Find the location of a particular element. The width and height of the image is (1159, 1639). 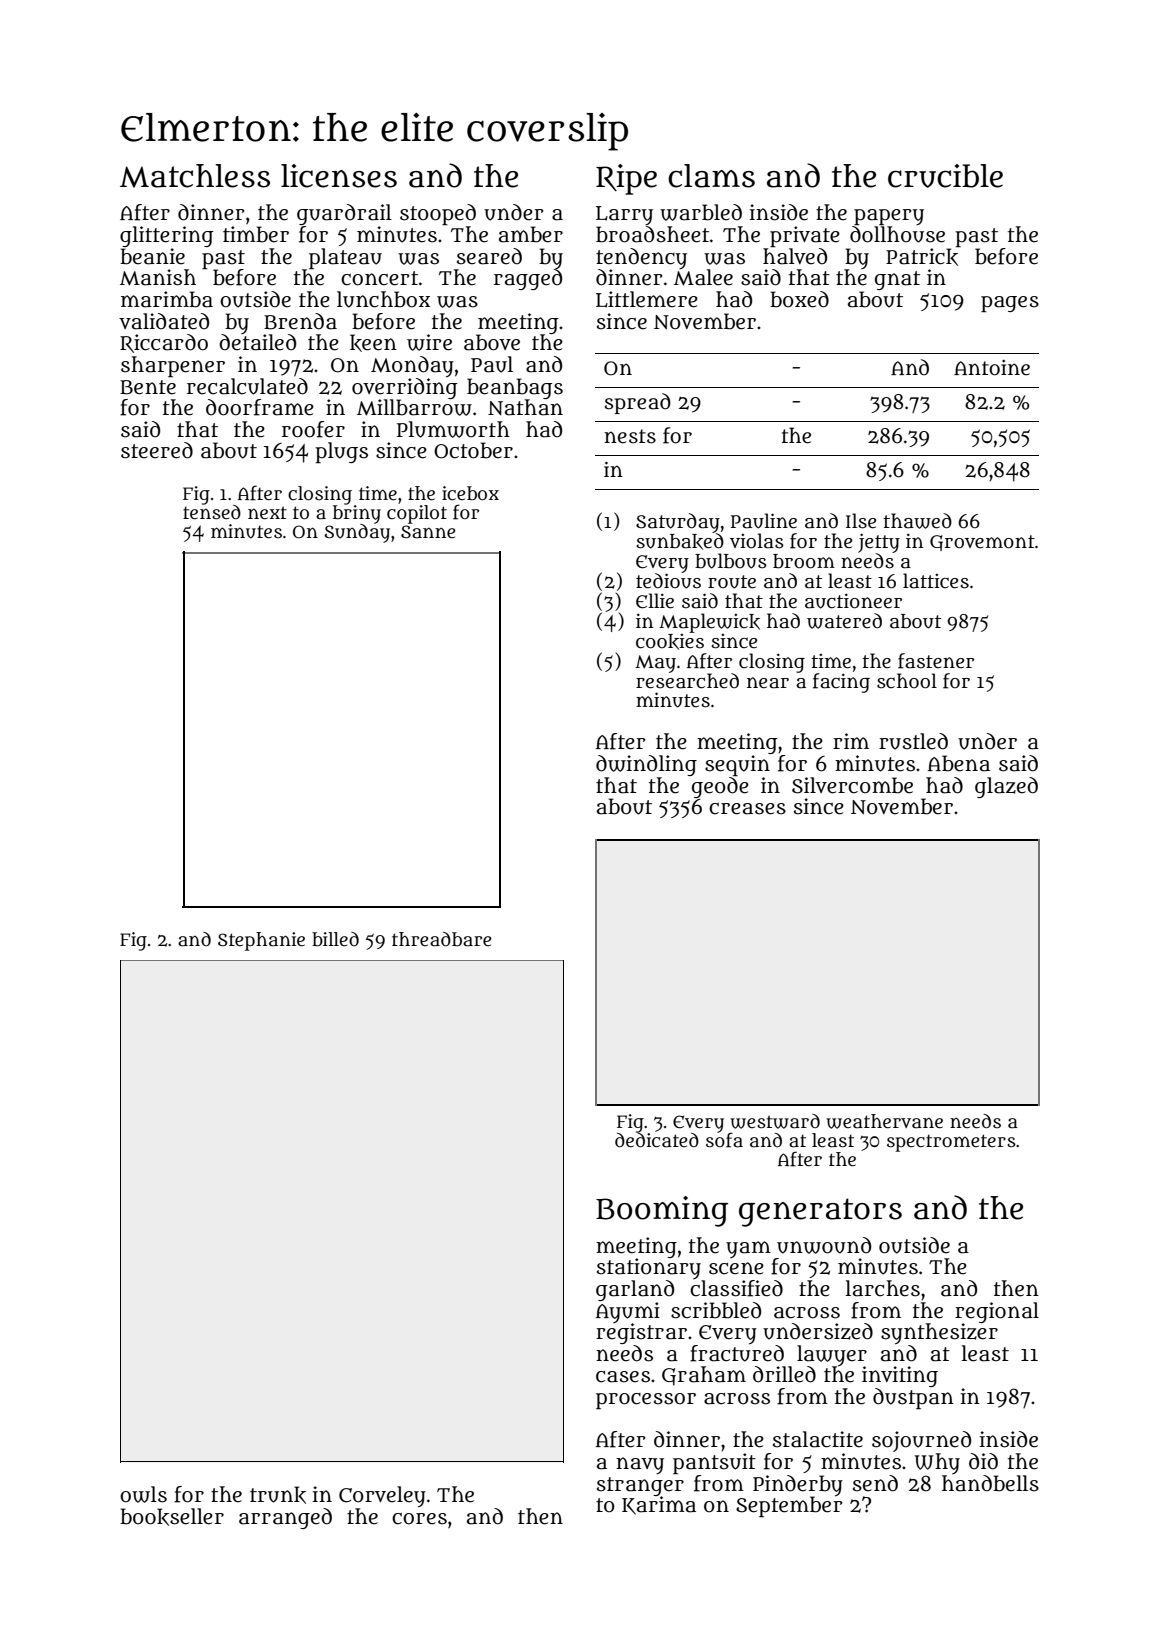

Sunday is located at coordinates (357, 533).
